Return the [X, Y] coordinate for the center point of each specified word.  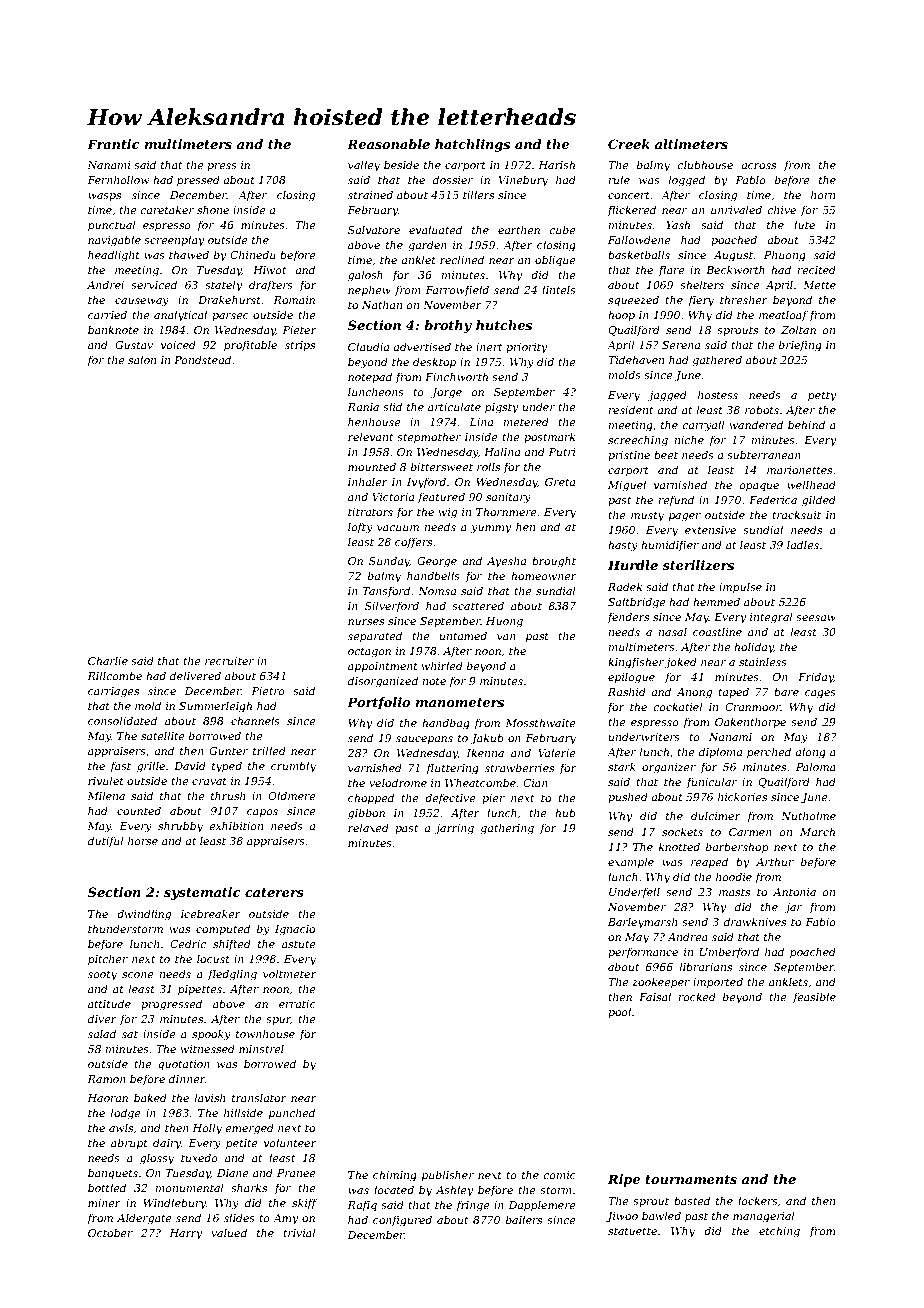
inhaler [368, 481]
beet [666, 454]
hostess [718, 394]
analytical [180, 316]
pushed [628, 797]
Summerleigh [215, 707]
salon [142, 359]
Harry [185, 1234]
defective [450, 798]
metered [526, 421]
